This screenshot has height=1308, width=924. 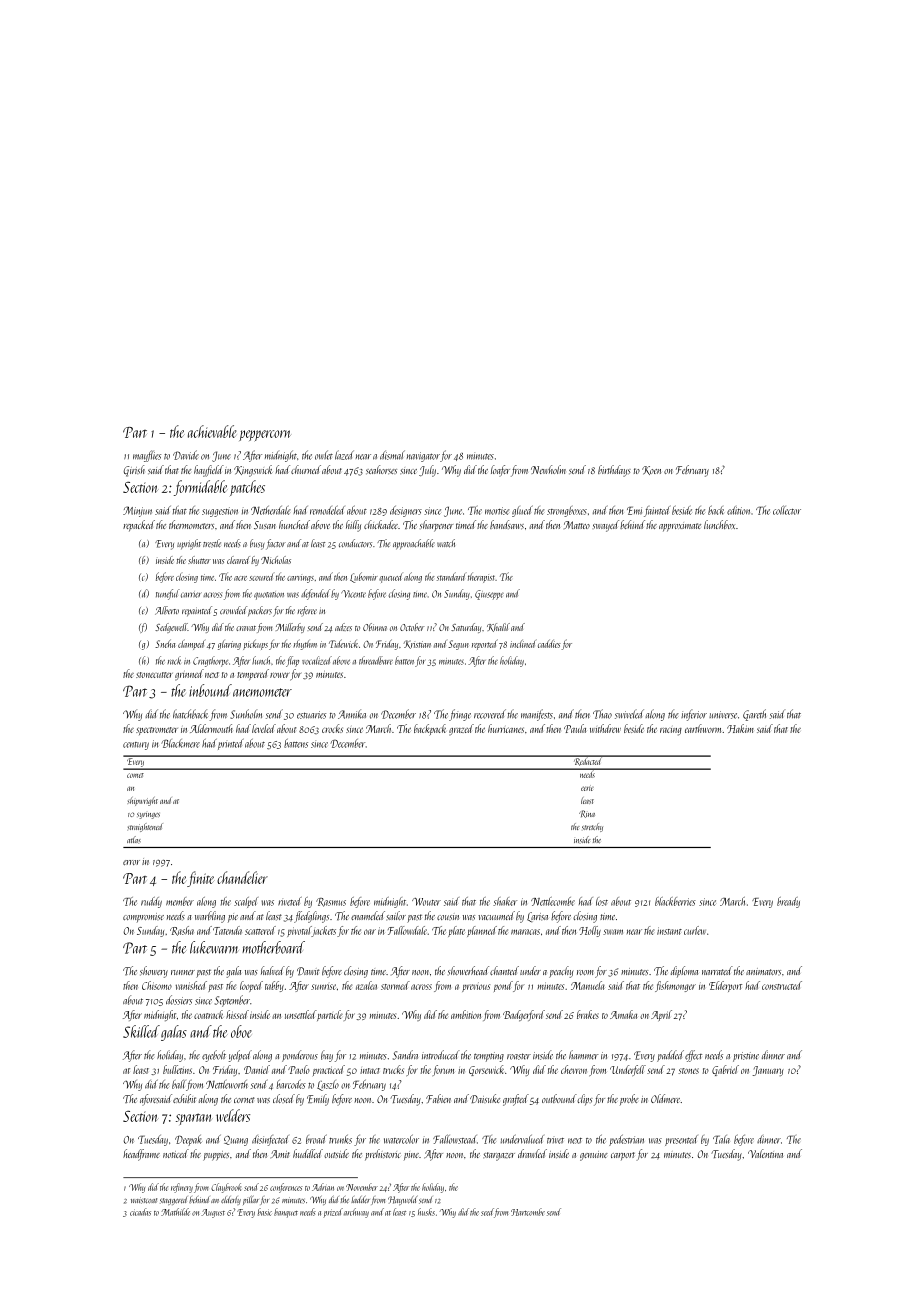 What do you see at coordinates (188, 1140) in the screenshot?
I see `Deepak` at bounding box center [188, 1140].
